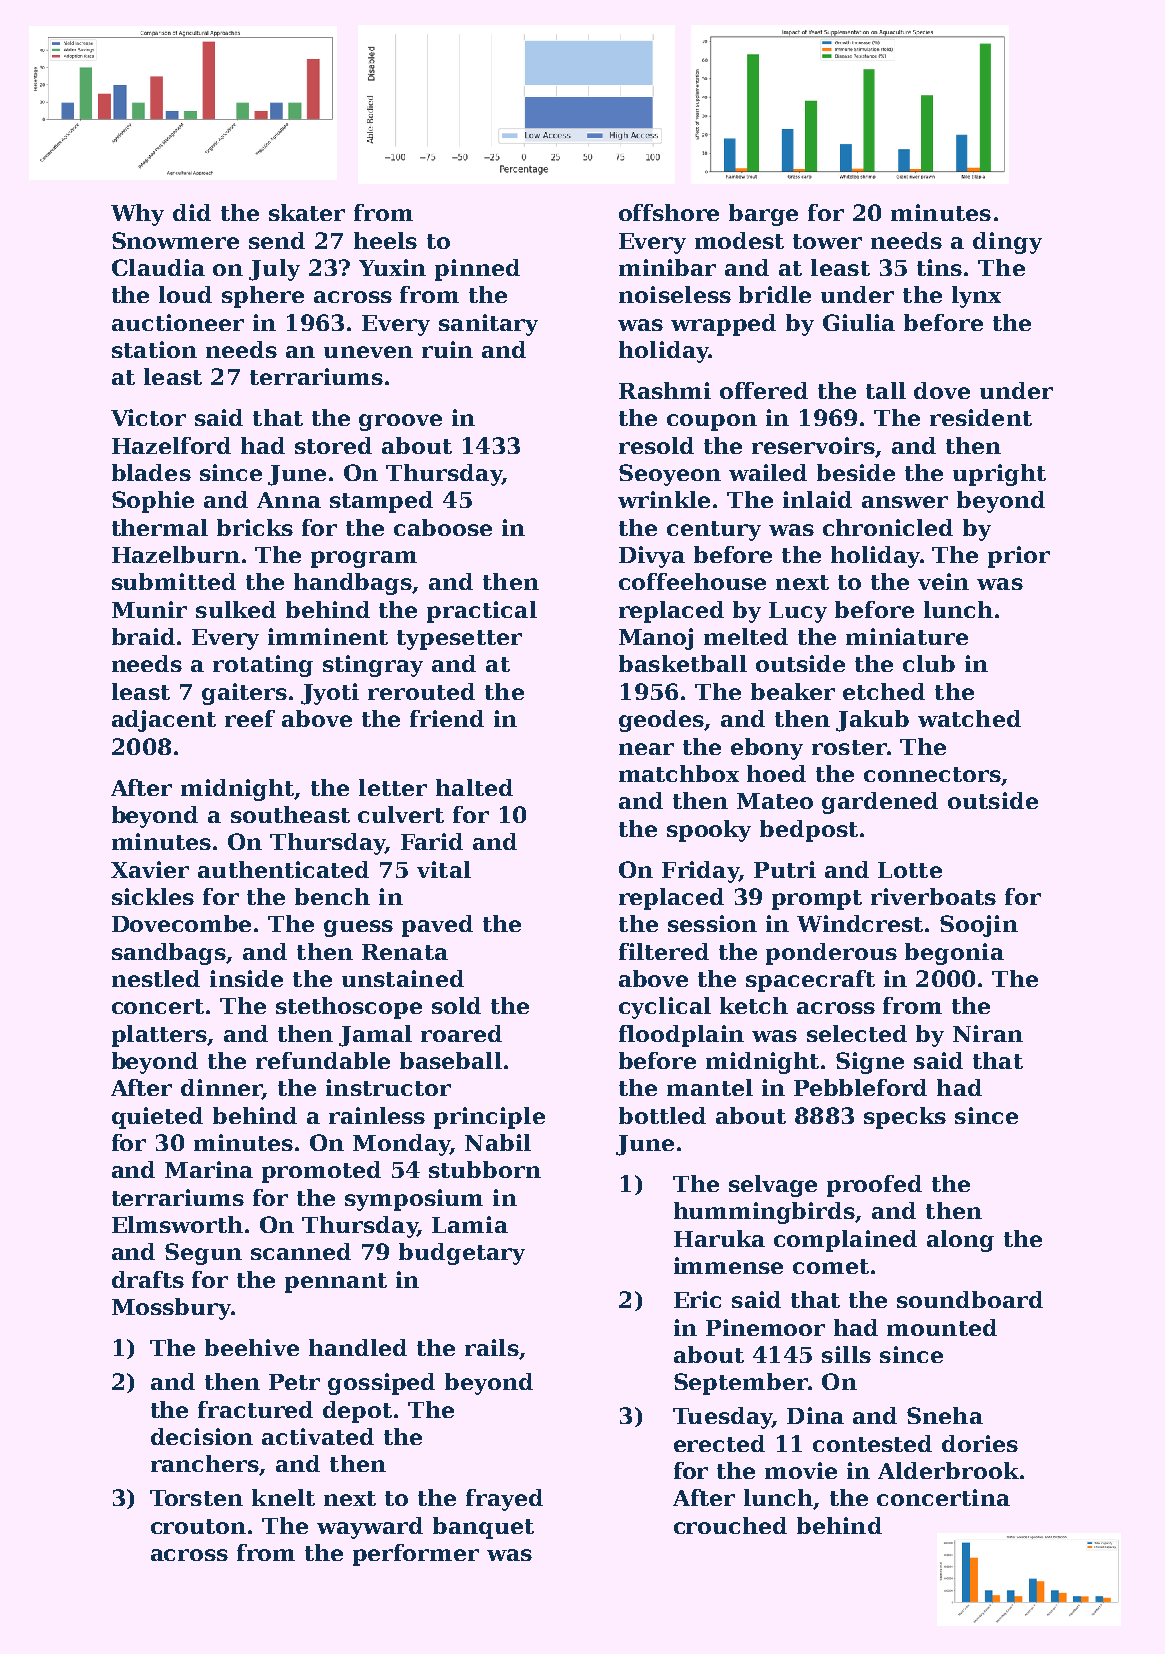  Describe the element at coordinates (198, 1526) in the page. I see `crouton` at that location.
